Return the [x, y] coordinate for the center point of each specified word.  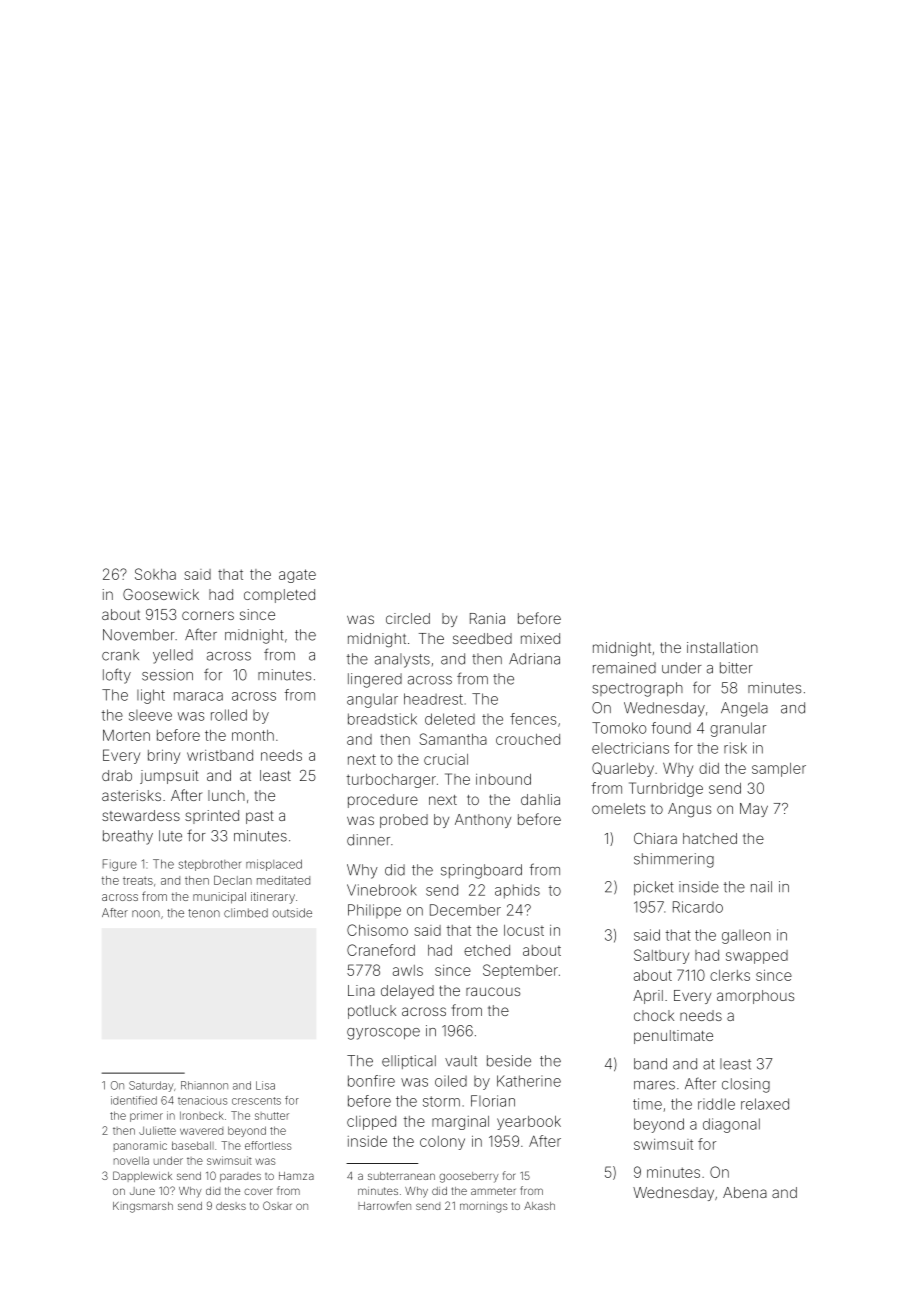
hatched [710, 838]
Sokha [155, 574]
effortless [268, 1145]
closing [746, 1085]
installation [722, 647]
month [253, 735]
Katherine [529, 1081]
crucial [446, 759]
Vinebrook [382, 890]
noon [146, 914]
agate [297, 576]
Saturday [151, 1086]
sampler [779, 770]
